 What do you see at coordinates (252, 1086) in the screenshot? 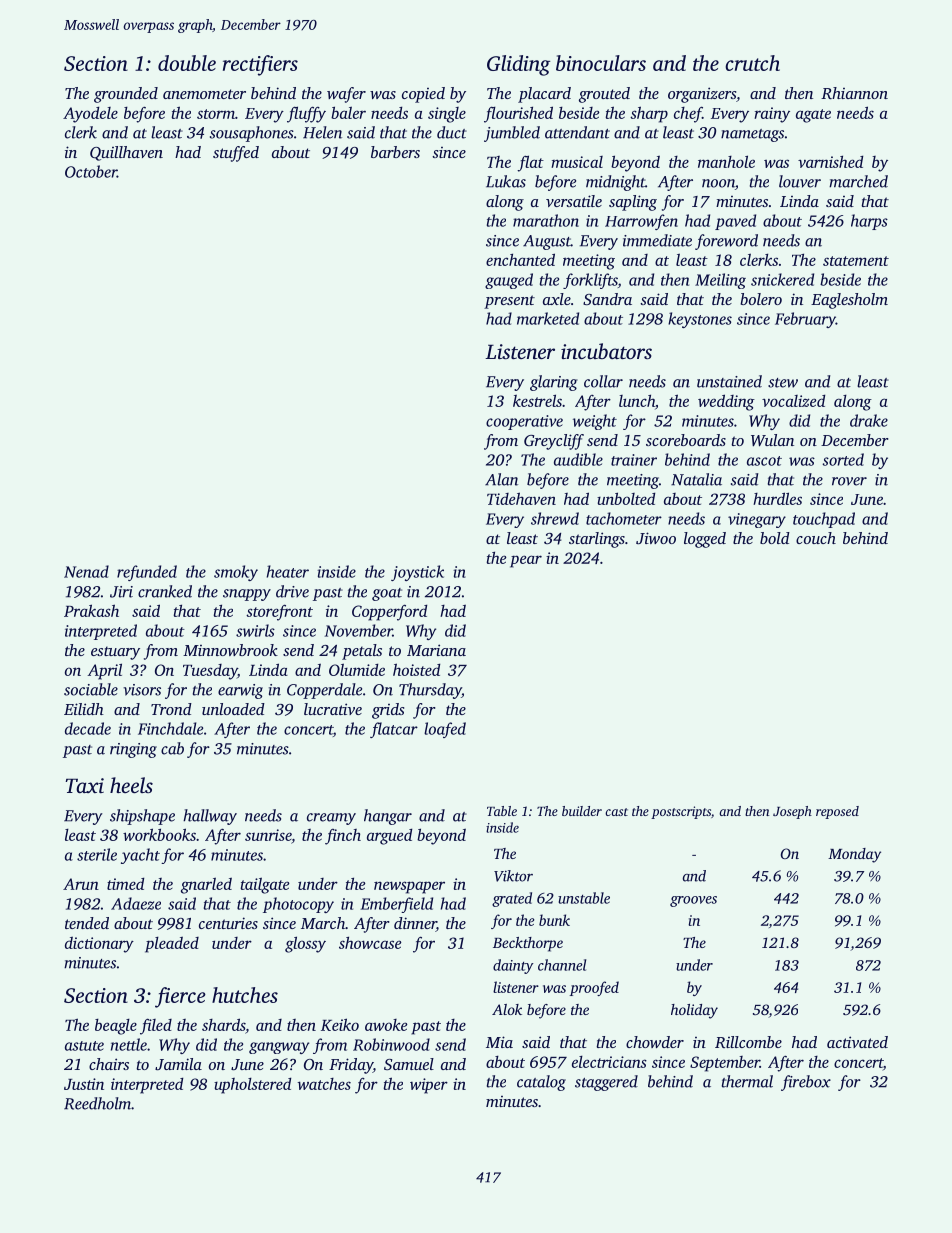
I see `upholstered` at bounding box center [252, 1086].
